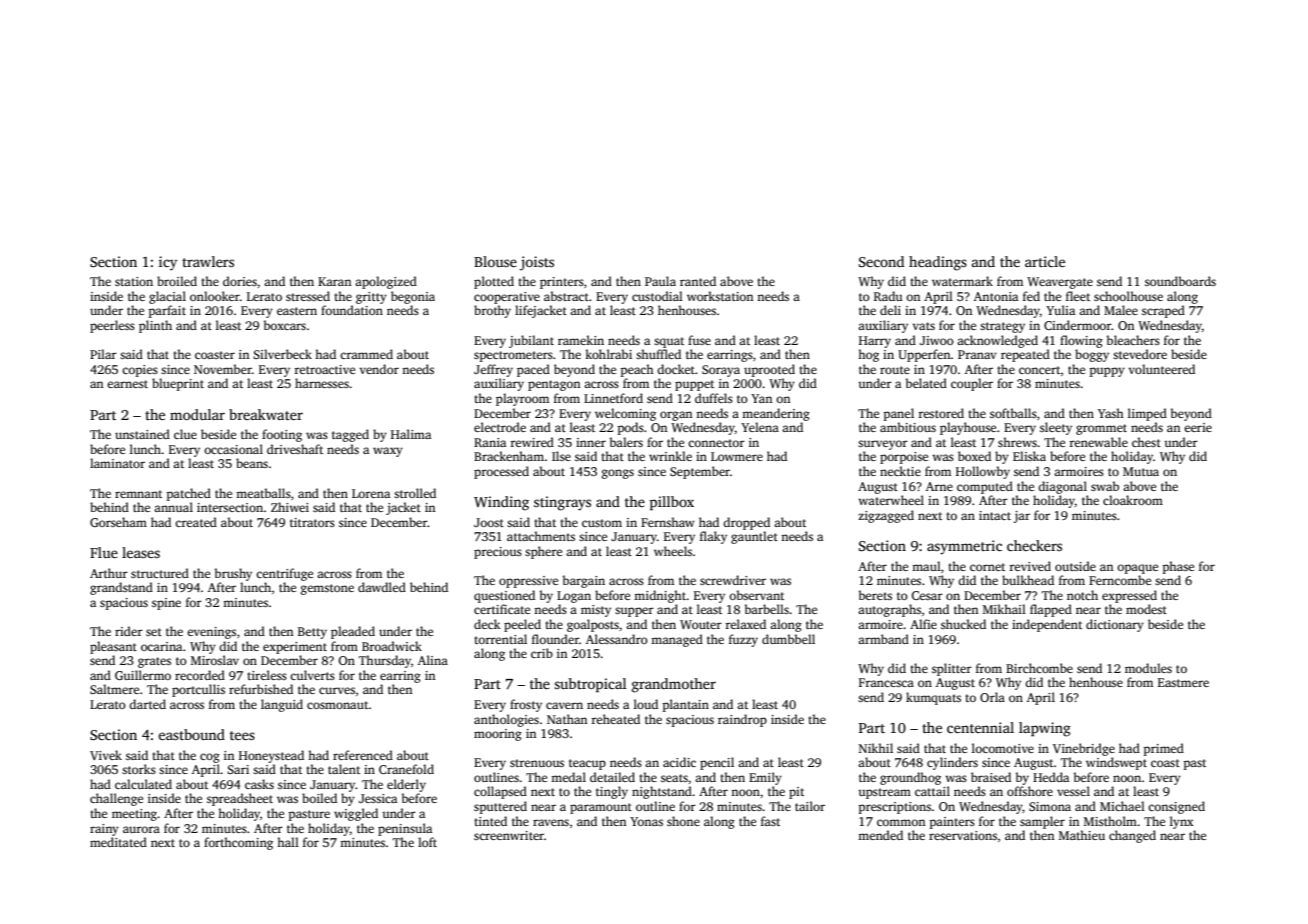 The height and width of the screenshot is (924, 1308). I want to click on article, so click(1045, 261).
